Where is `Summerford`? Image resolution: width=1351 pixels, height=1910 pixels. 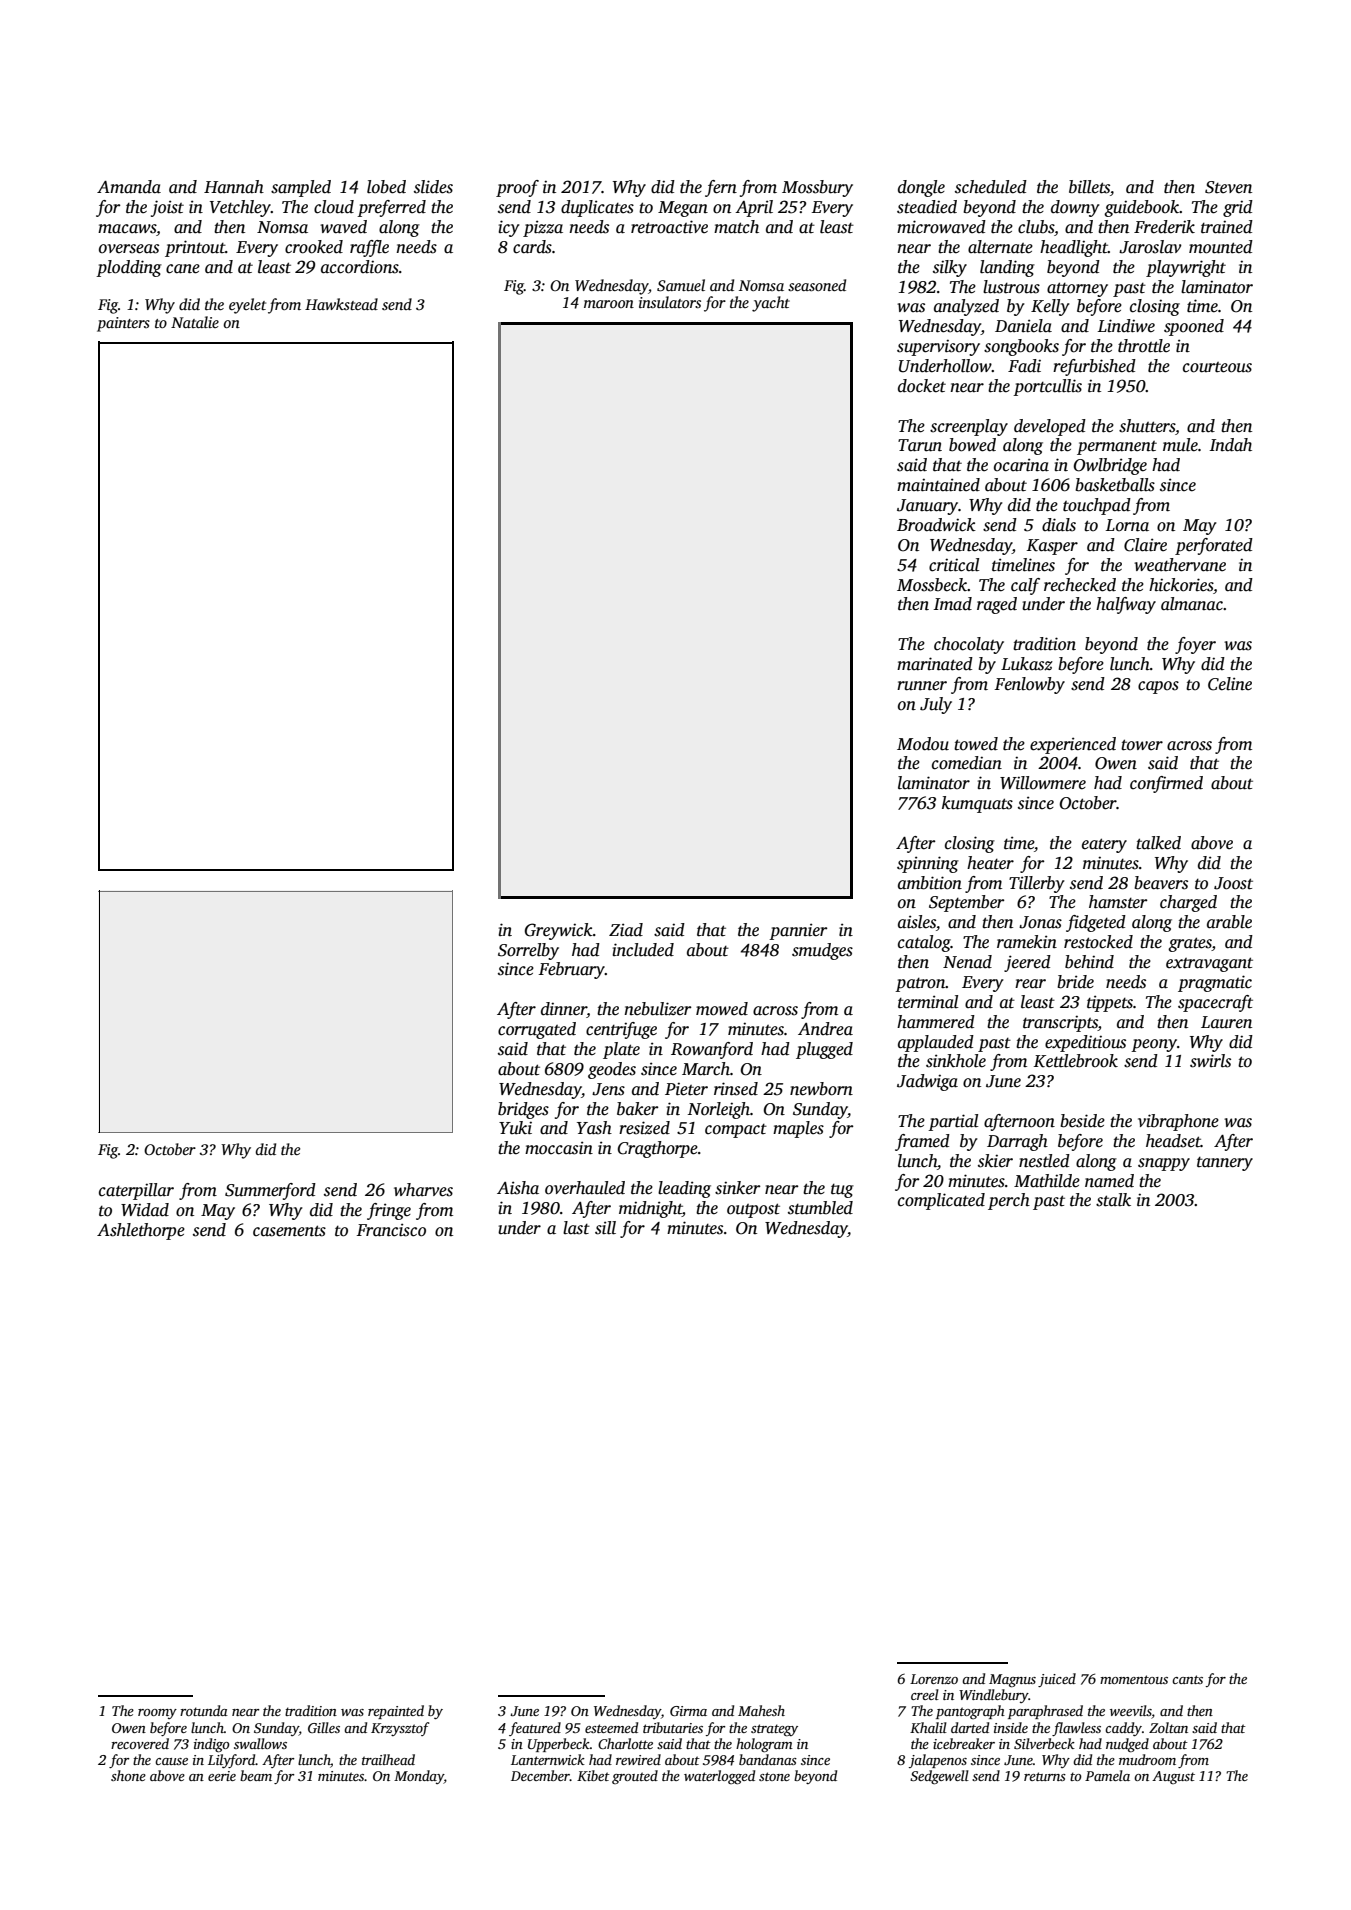
Summerford is located at coordinates (270, 1191).
